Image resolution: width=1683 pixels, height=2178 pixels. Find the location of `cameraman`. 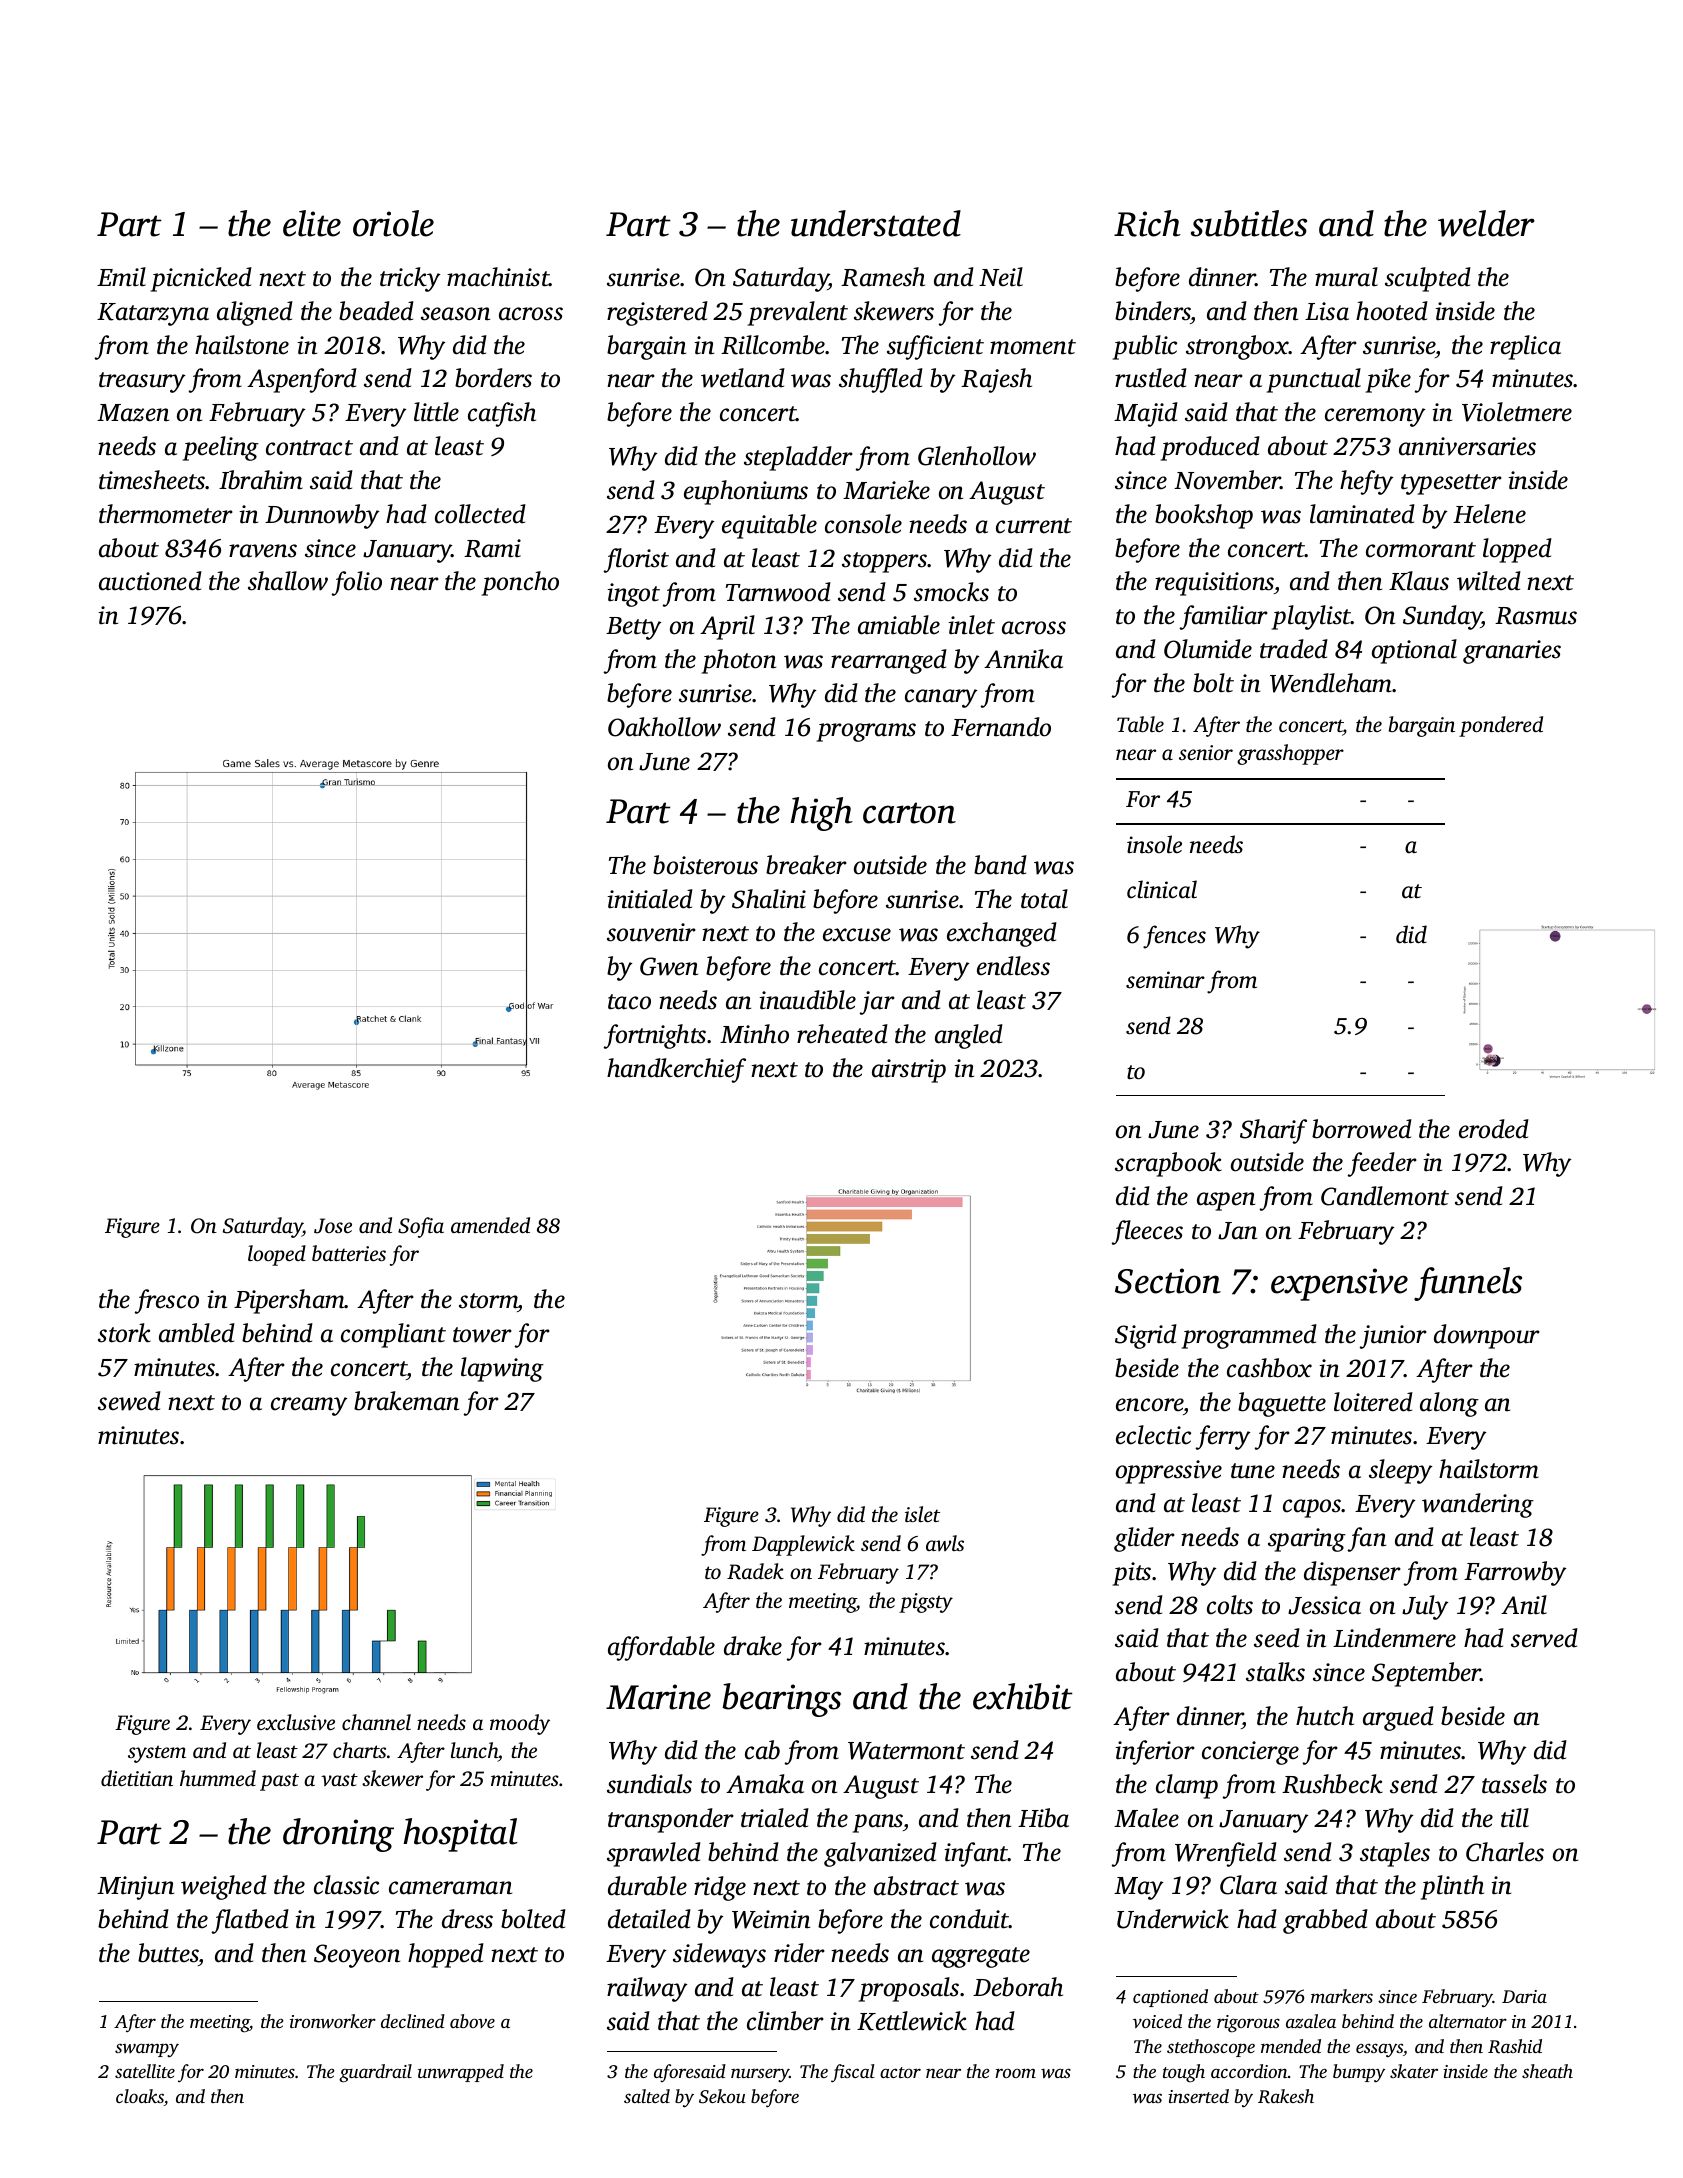

cameraman is located at coordinates (450, 1888).
